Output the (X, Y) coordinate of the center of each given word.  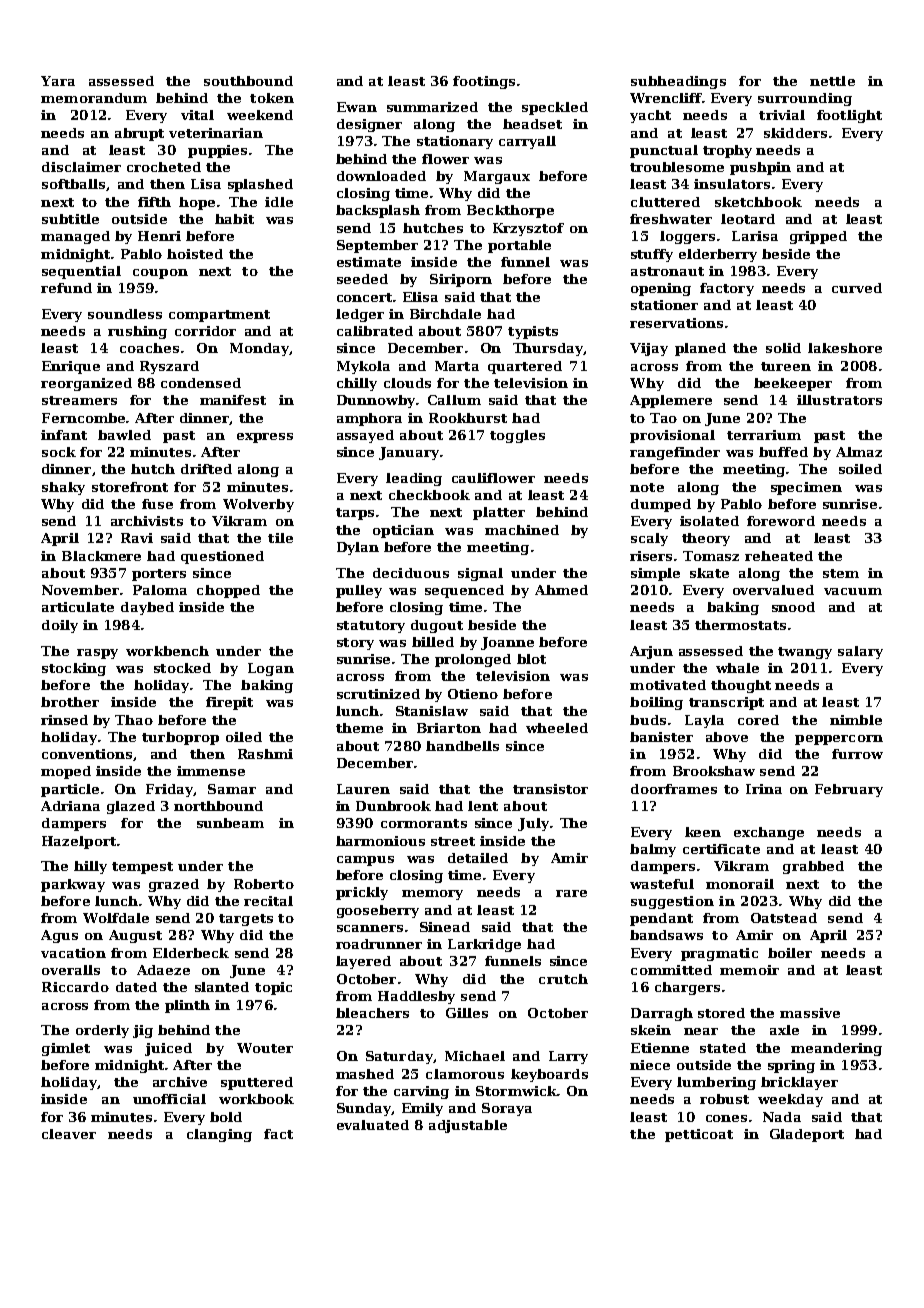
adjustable (468, 1126)
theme (359, 728)
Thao (134, 720)
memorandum (94, 98)
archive (180, 1082)
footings (484, 82)
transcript (726, 703)
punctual (664, 151)
